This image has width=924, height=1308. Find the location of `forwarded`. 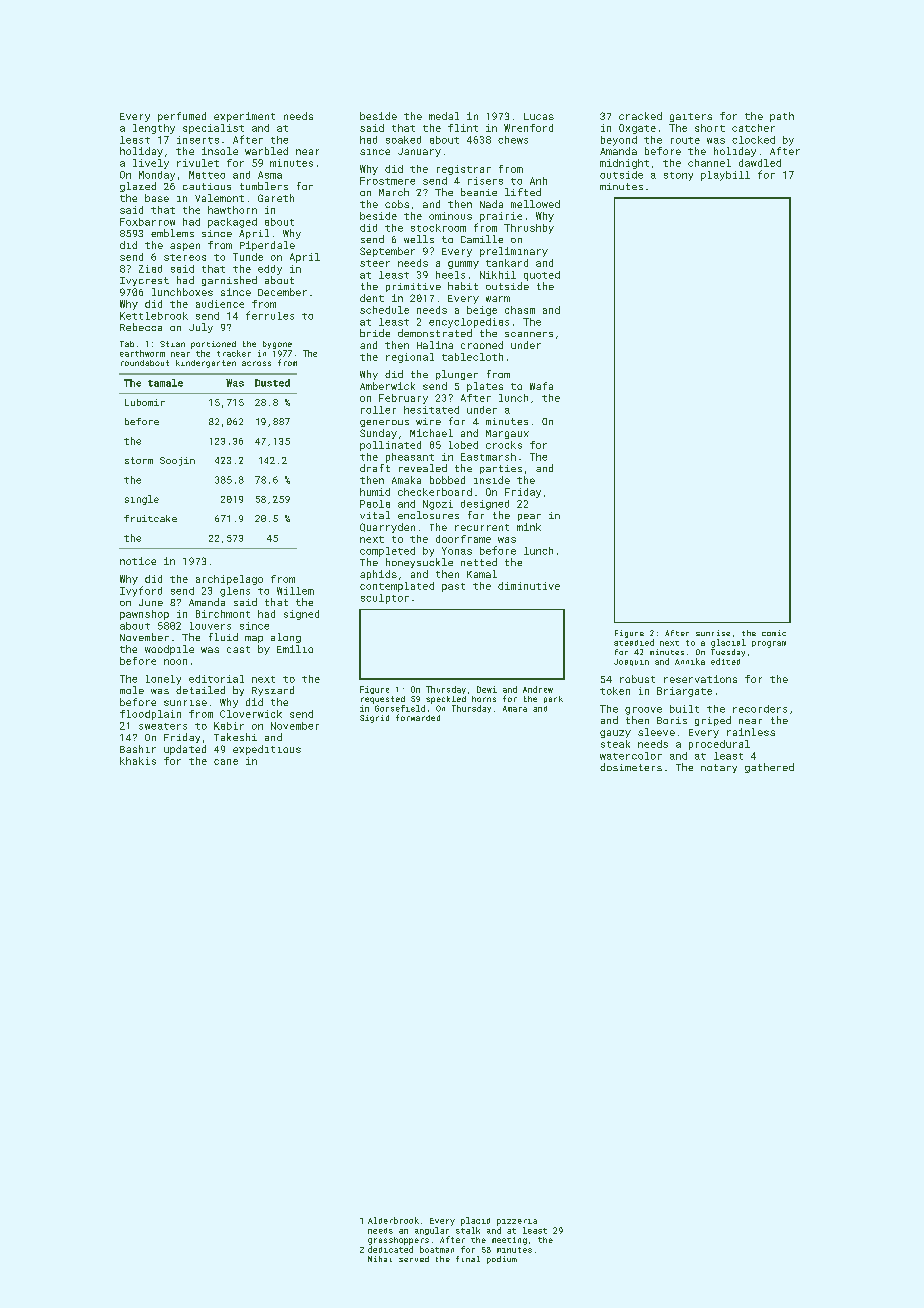

forwarded is located at coordinates (418, 717).
